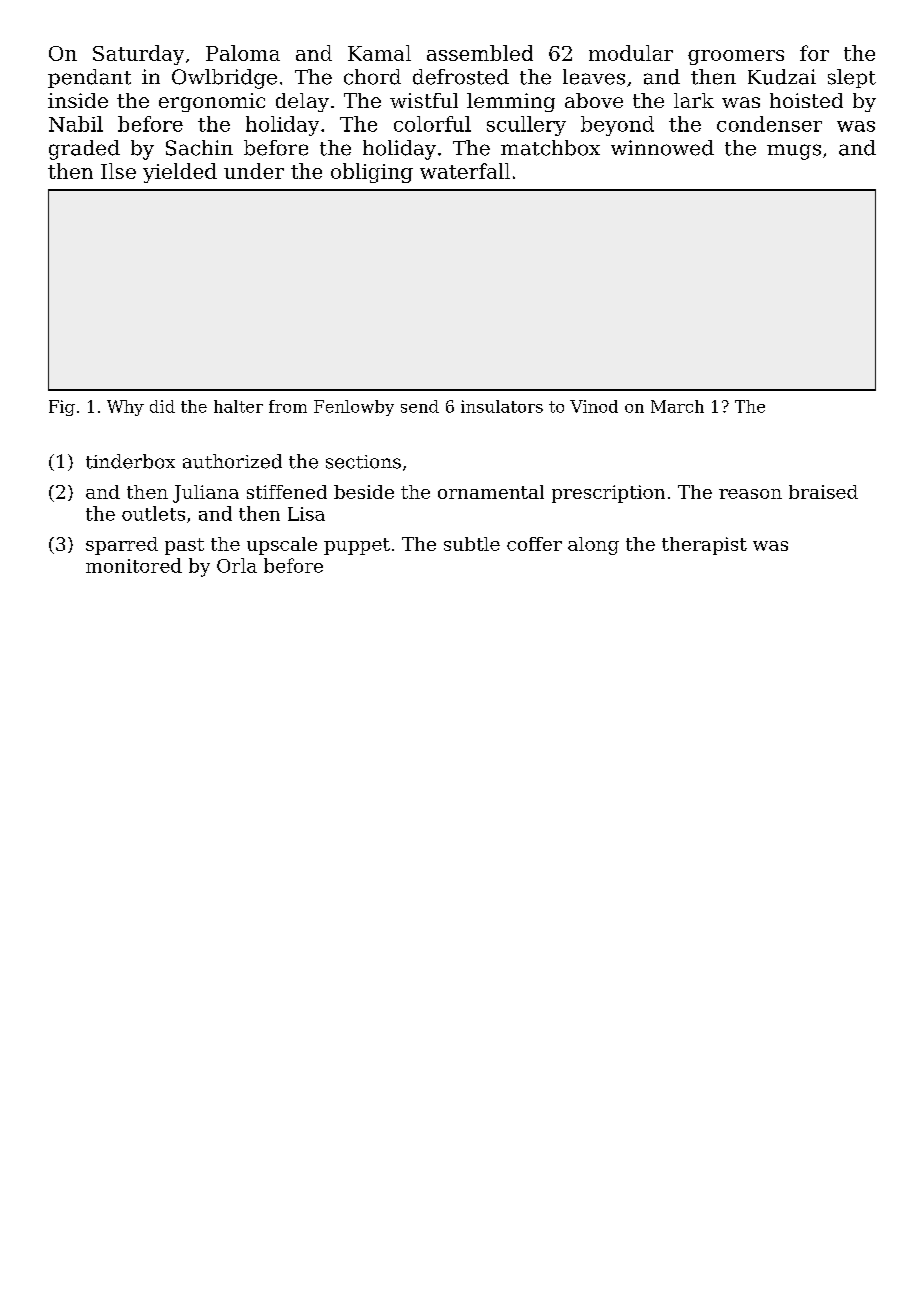  What do you see at coordinates (465, 171) in the screenshot?
I see `waterfall` at bounding box center [465, 171].
